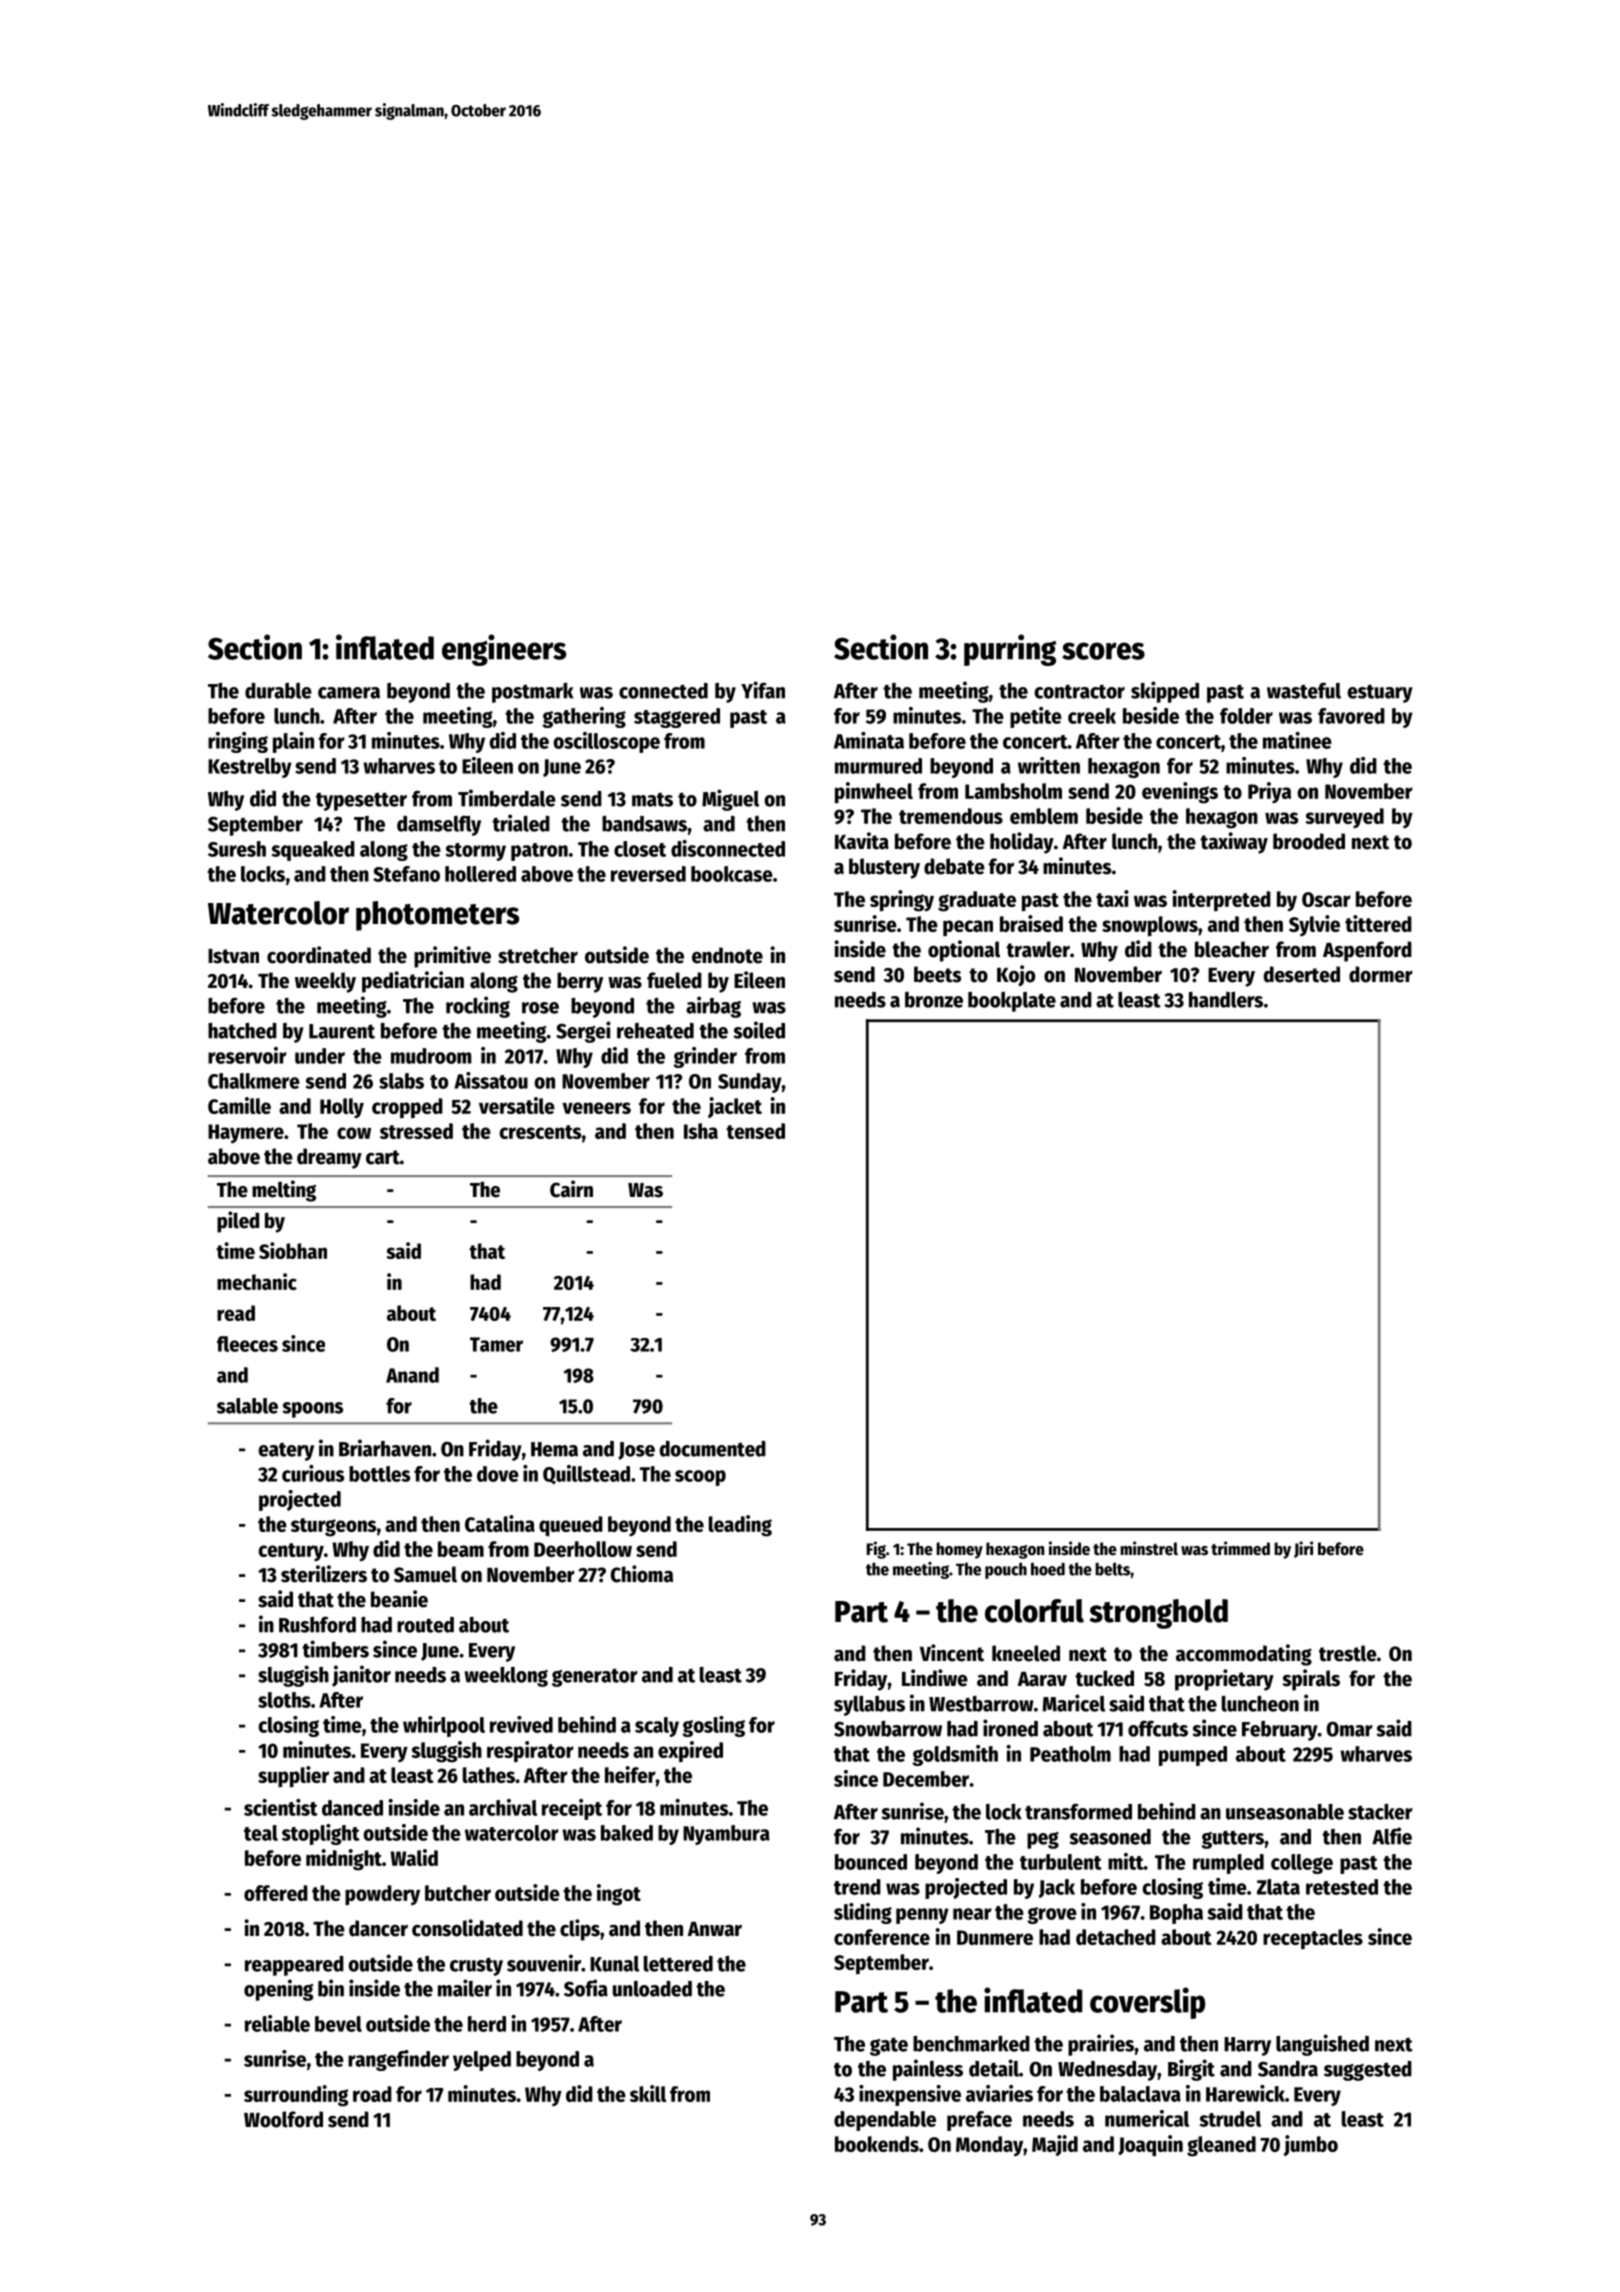  I want to click on Cairn, so click(571, 1189).
